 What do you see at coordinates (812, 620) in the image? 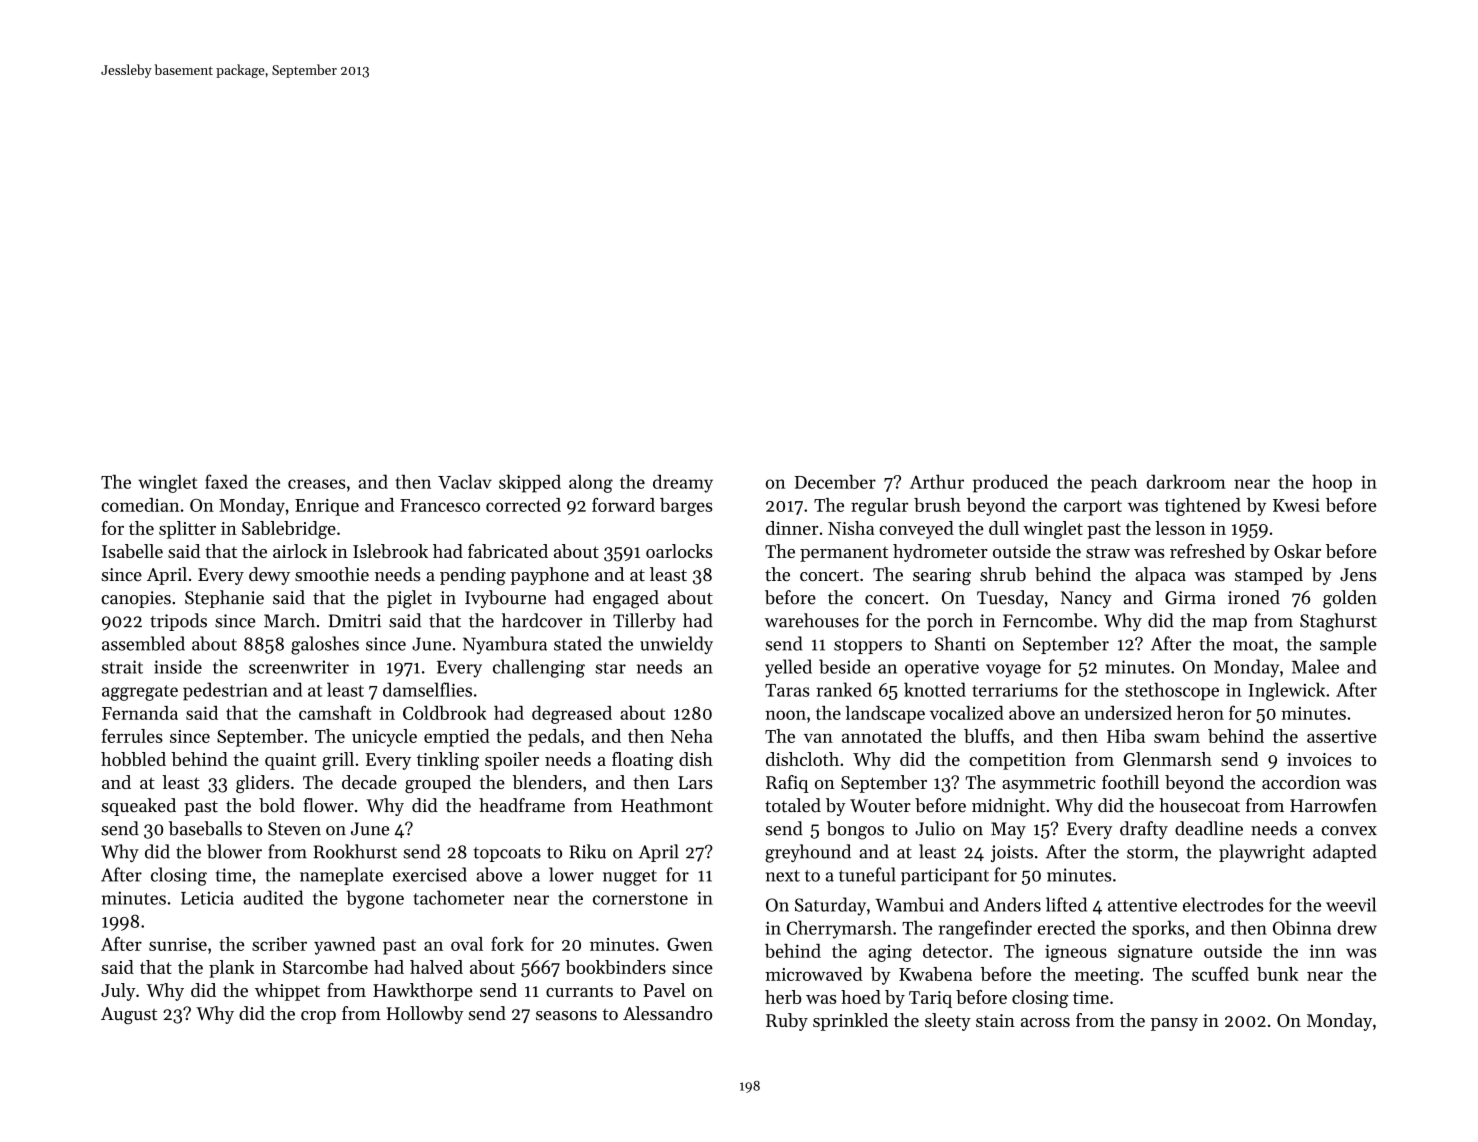
I see `warehouses` at bounding box center [812, 620].
